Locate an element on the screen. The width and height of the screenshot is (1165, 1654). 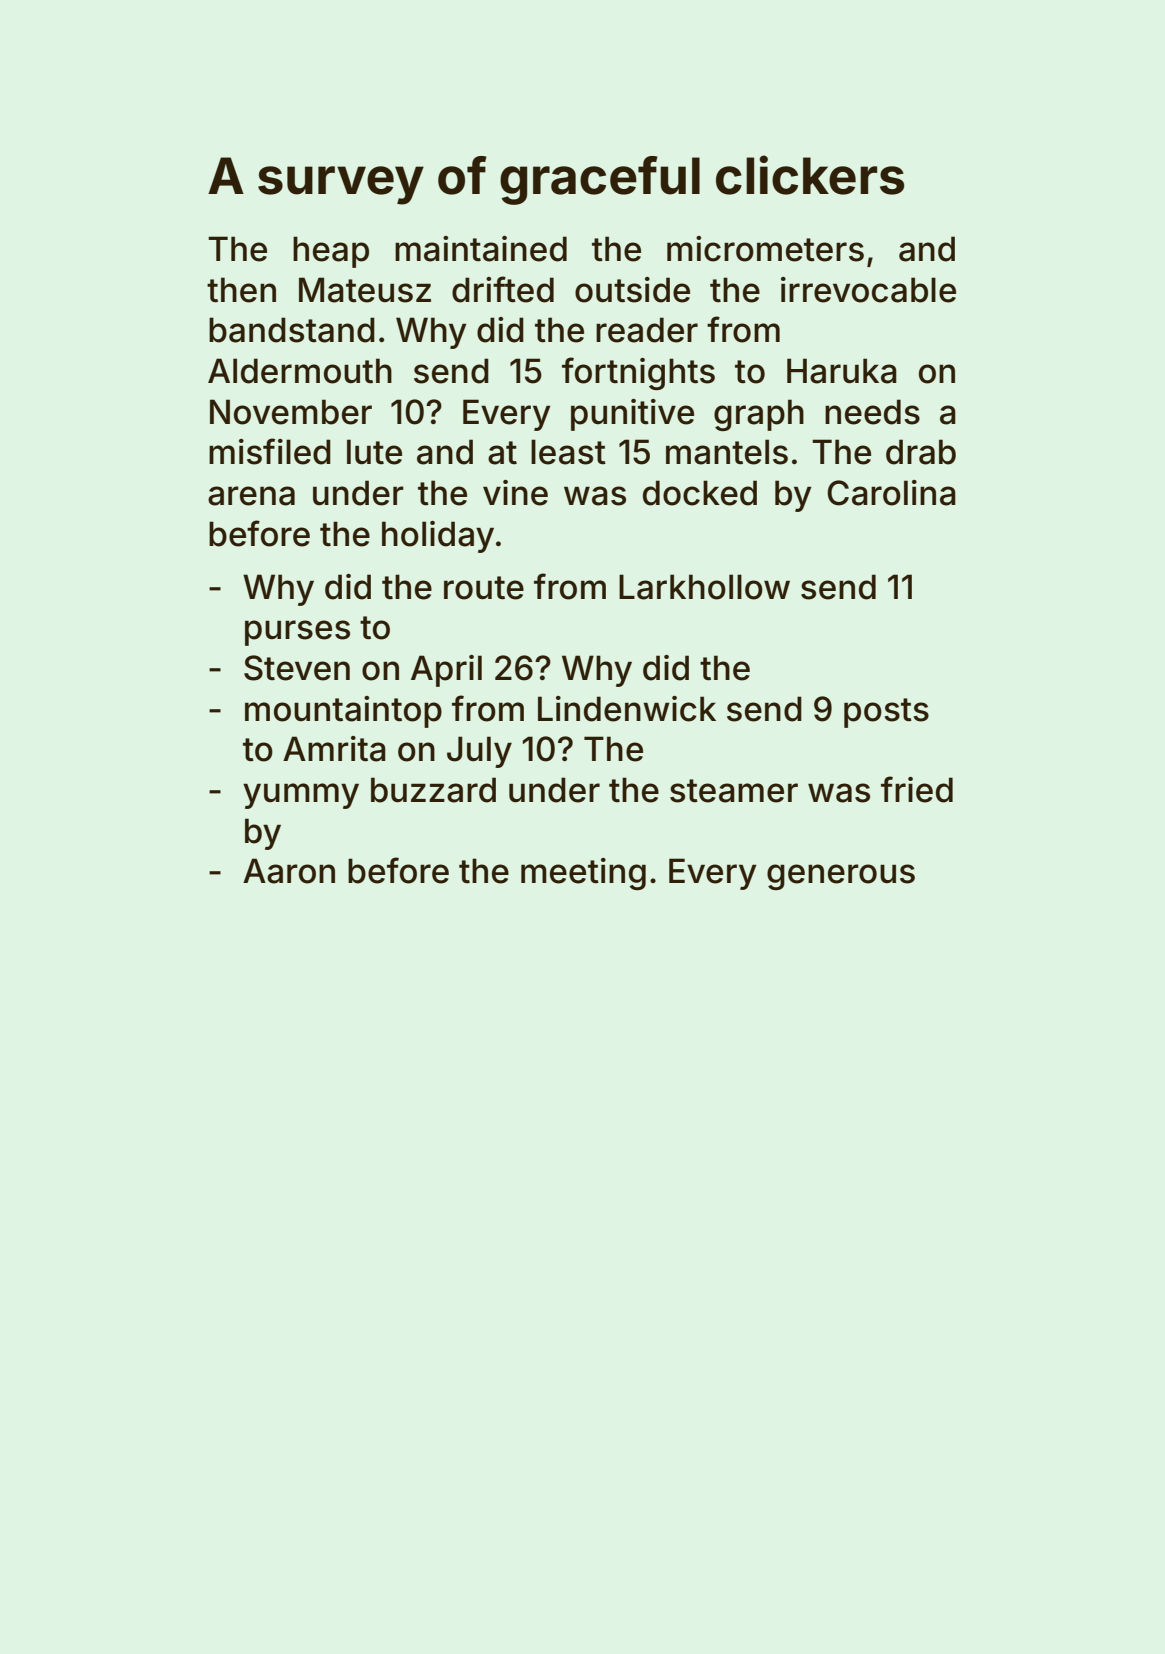
July is located at coordinates (479, 752).
